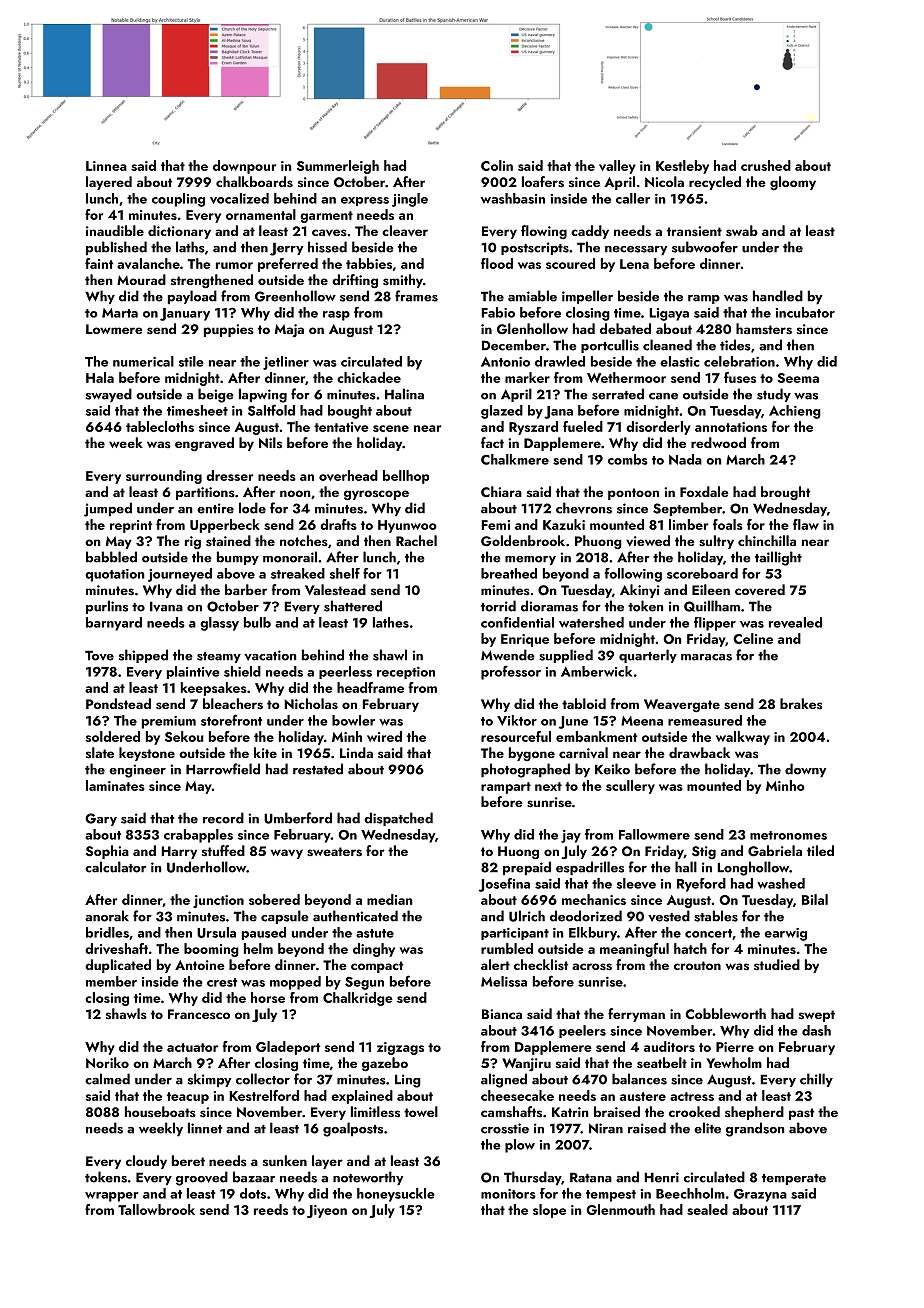  What do you see at coordinates (99, 263) in the screenshot?
I see `faint` at bounding box center [99, 263].
